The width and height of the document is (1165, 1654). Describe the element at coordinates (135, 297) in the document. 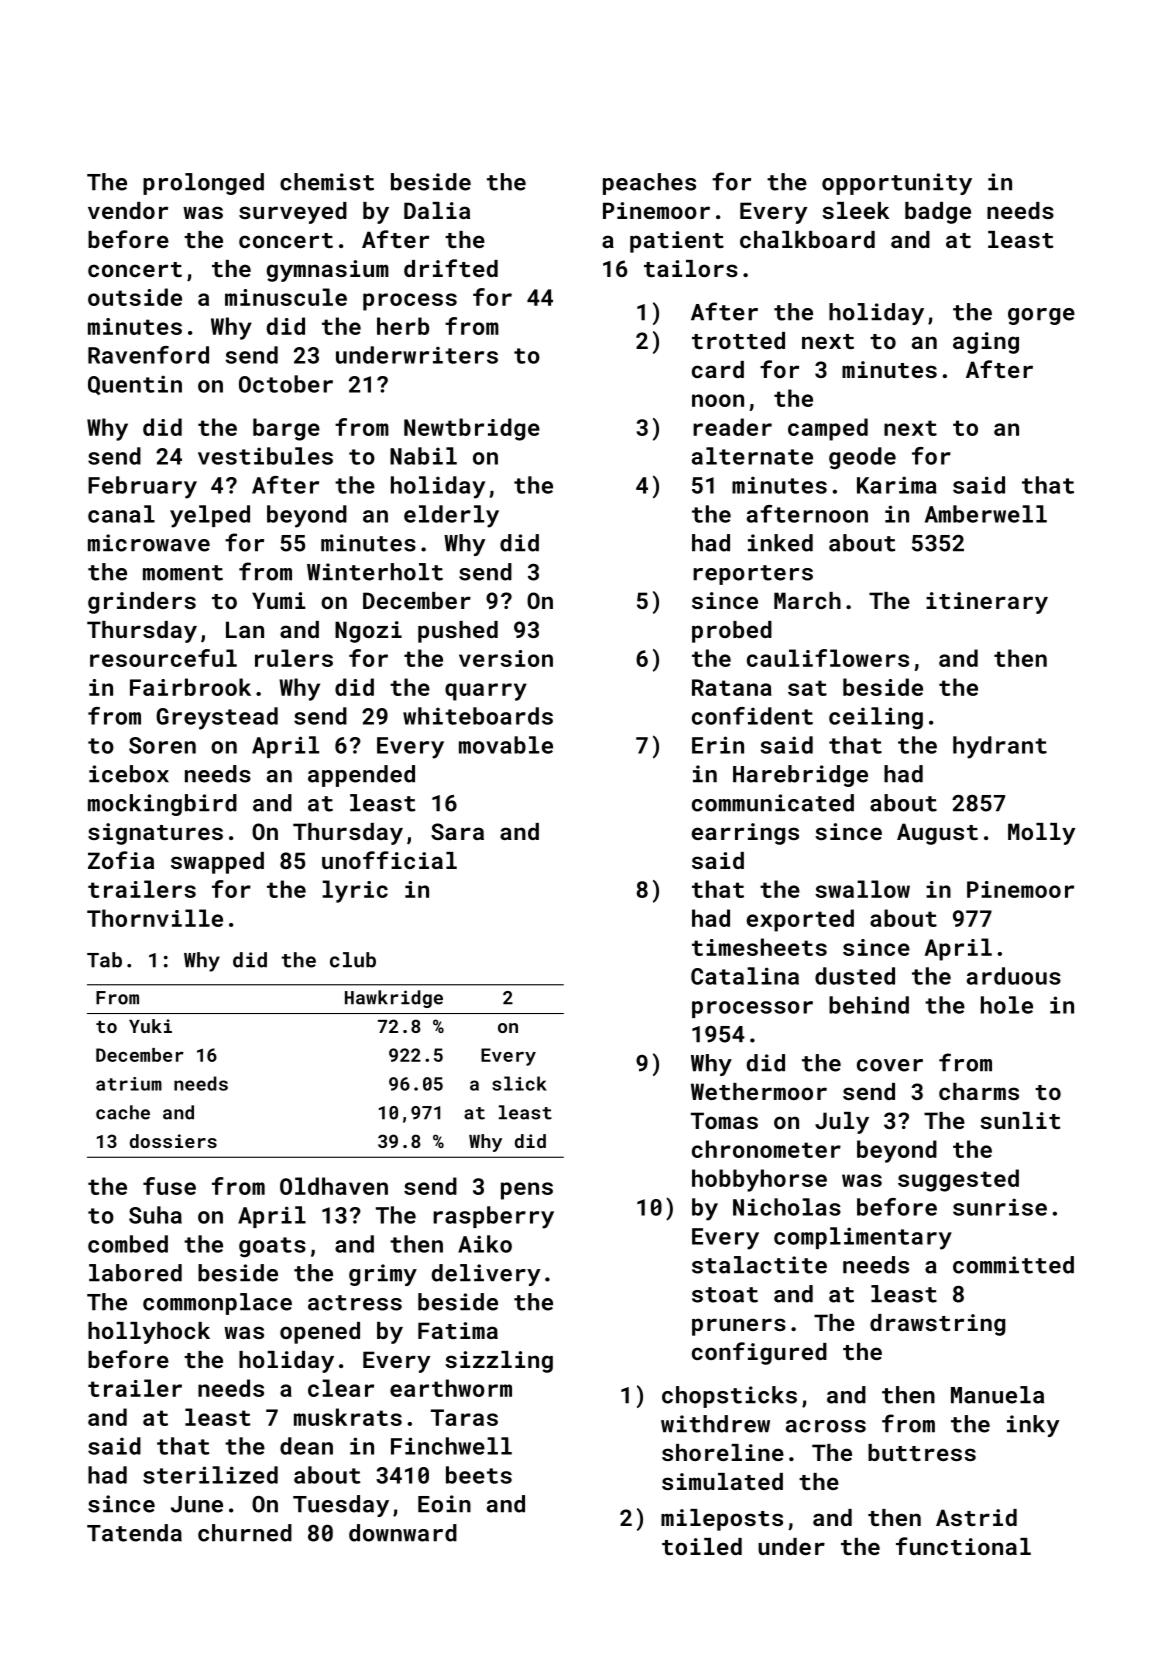

I see `outside` at that location.
